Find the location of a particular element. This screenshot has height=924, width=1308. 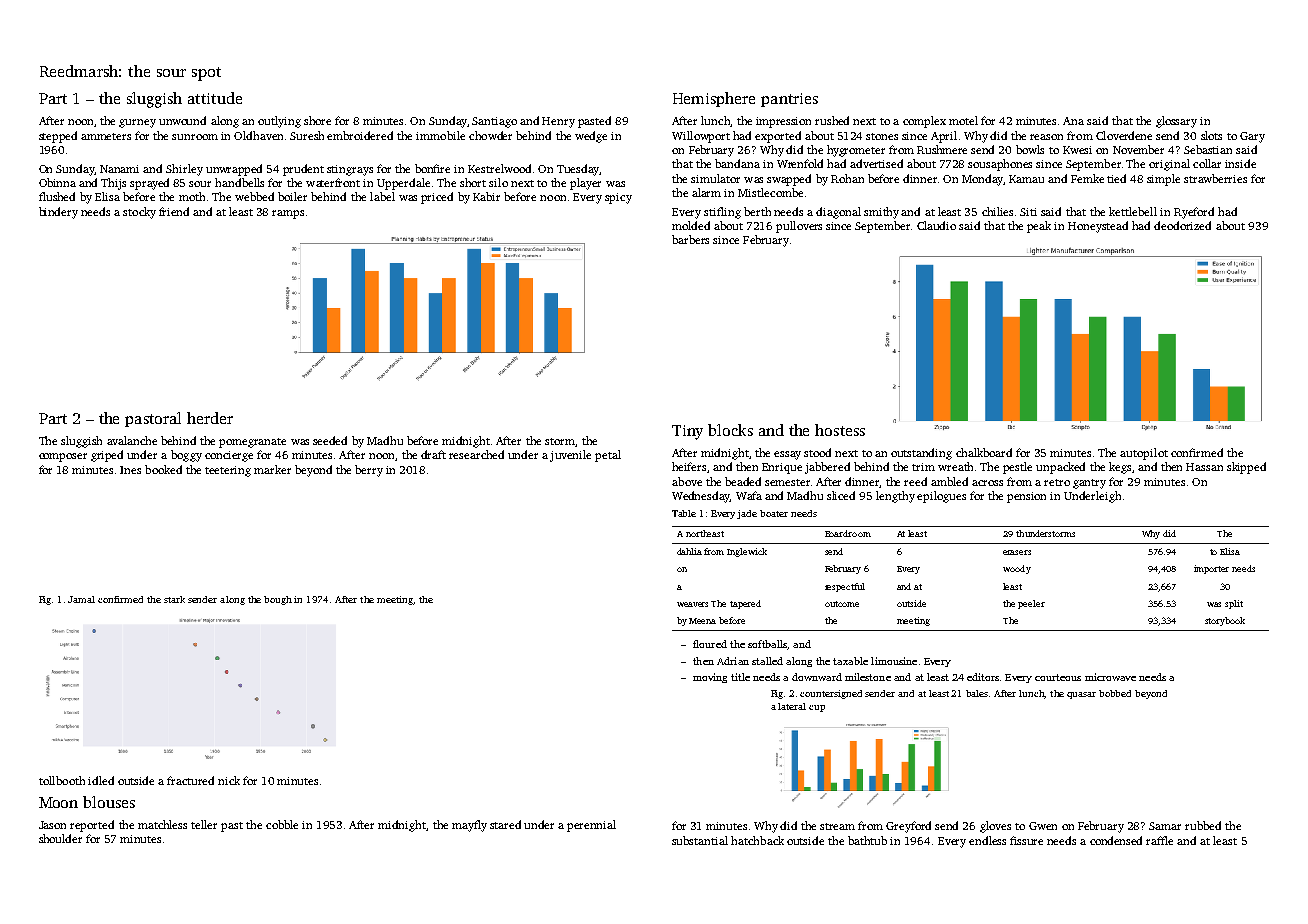

priced is located at coordinates (437, 198).
